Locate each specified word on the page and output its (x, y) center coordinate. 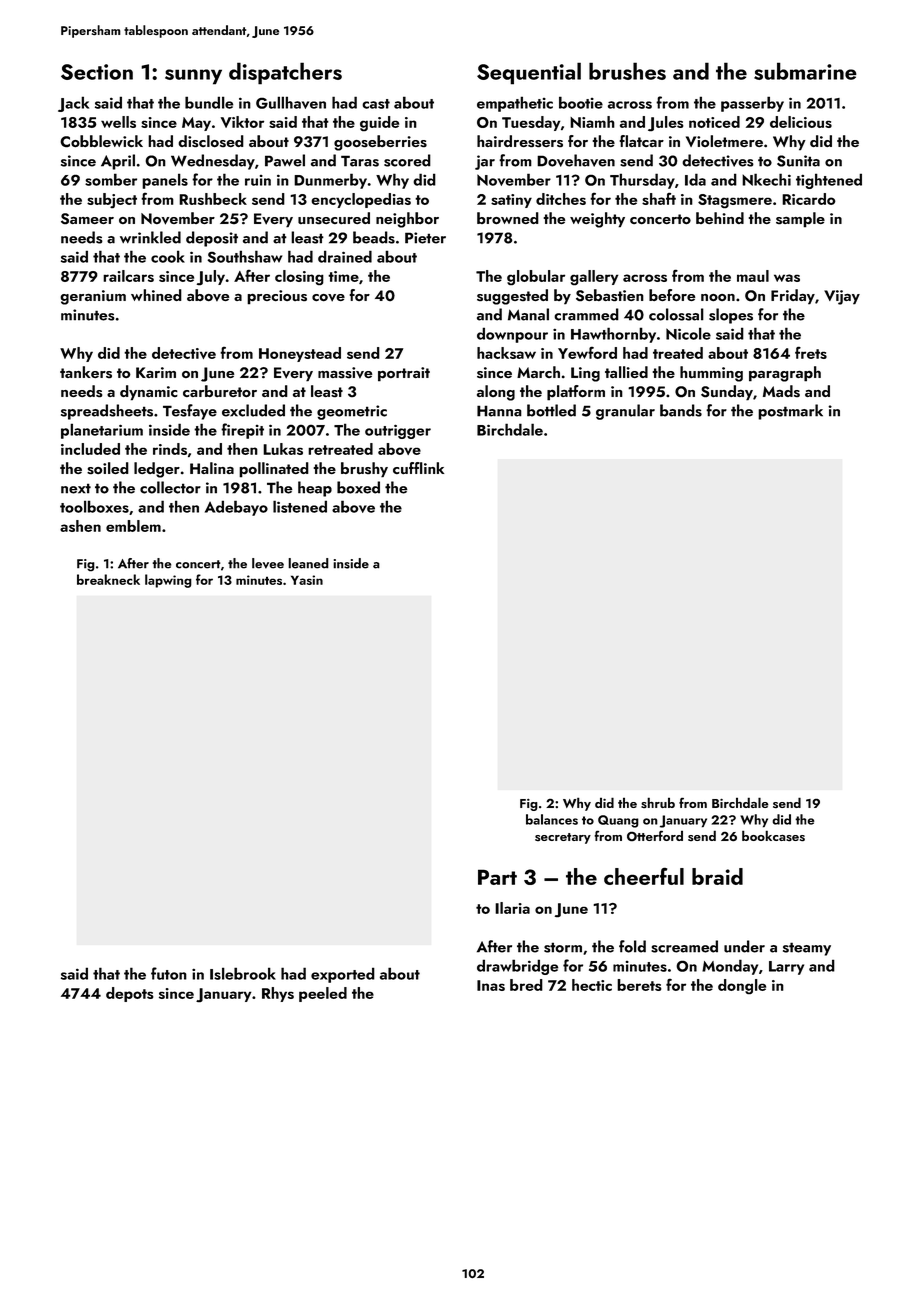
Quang (618, 821)
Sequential (529, 73)
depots (130, 994)
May (196, 124)
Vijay (842, 297)
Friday (793, 297)
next (76, 488)
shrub (658, 803)
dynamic (149, 393)
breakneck (108, 579)
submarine (805, 71)
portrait (404, 374)
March (538, 372)
